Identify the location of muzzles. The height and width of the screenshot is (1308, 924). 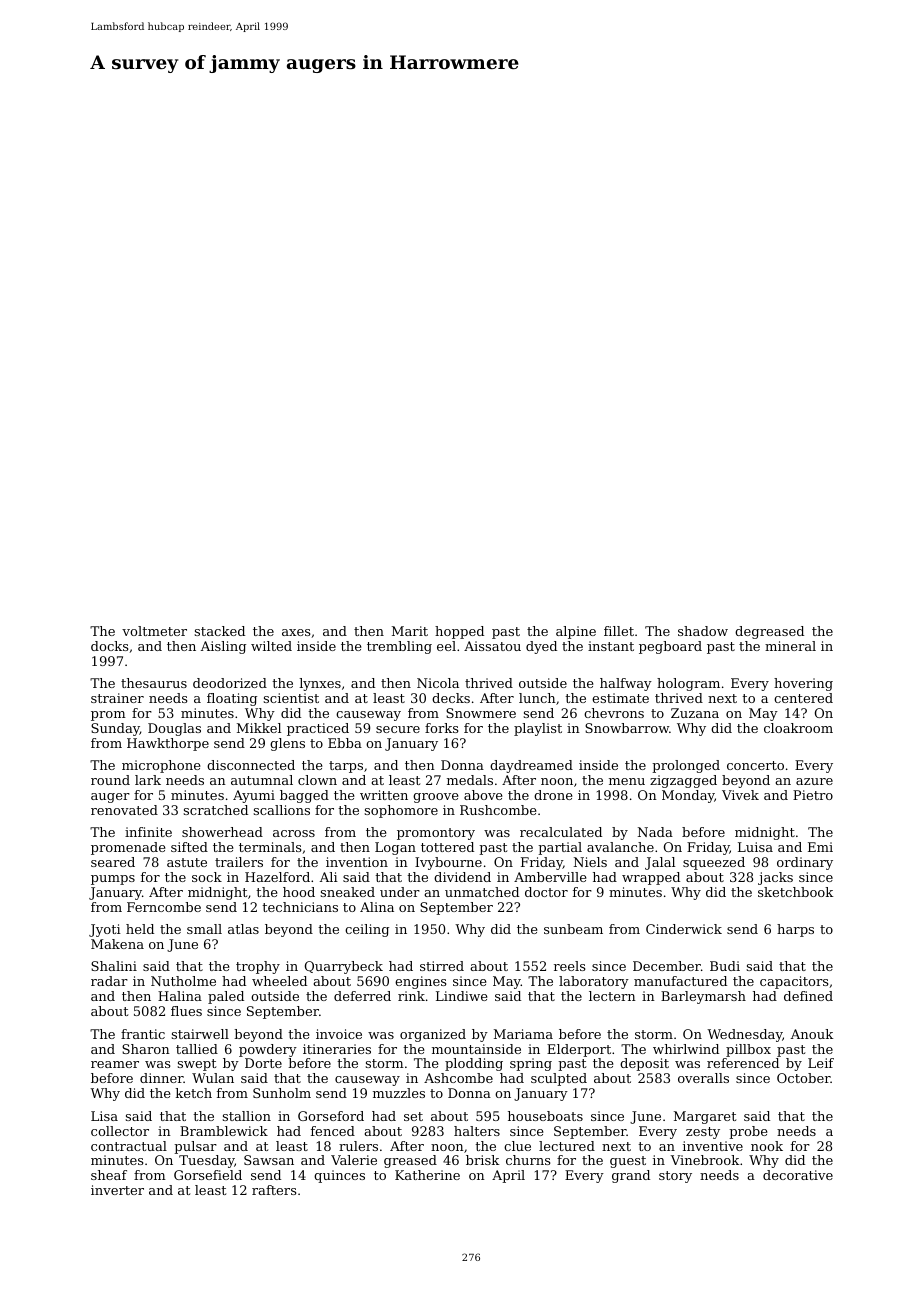
(399, 1093).
